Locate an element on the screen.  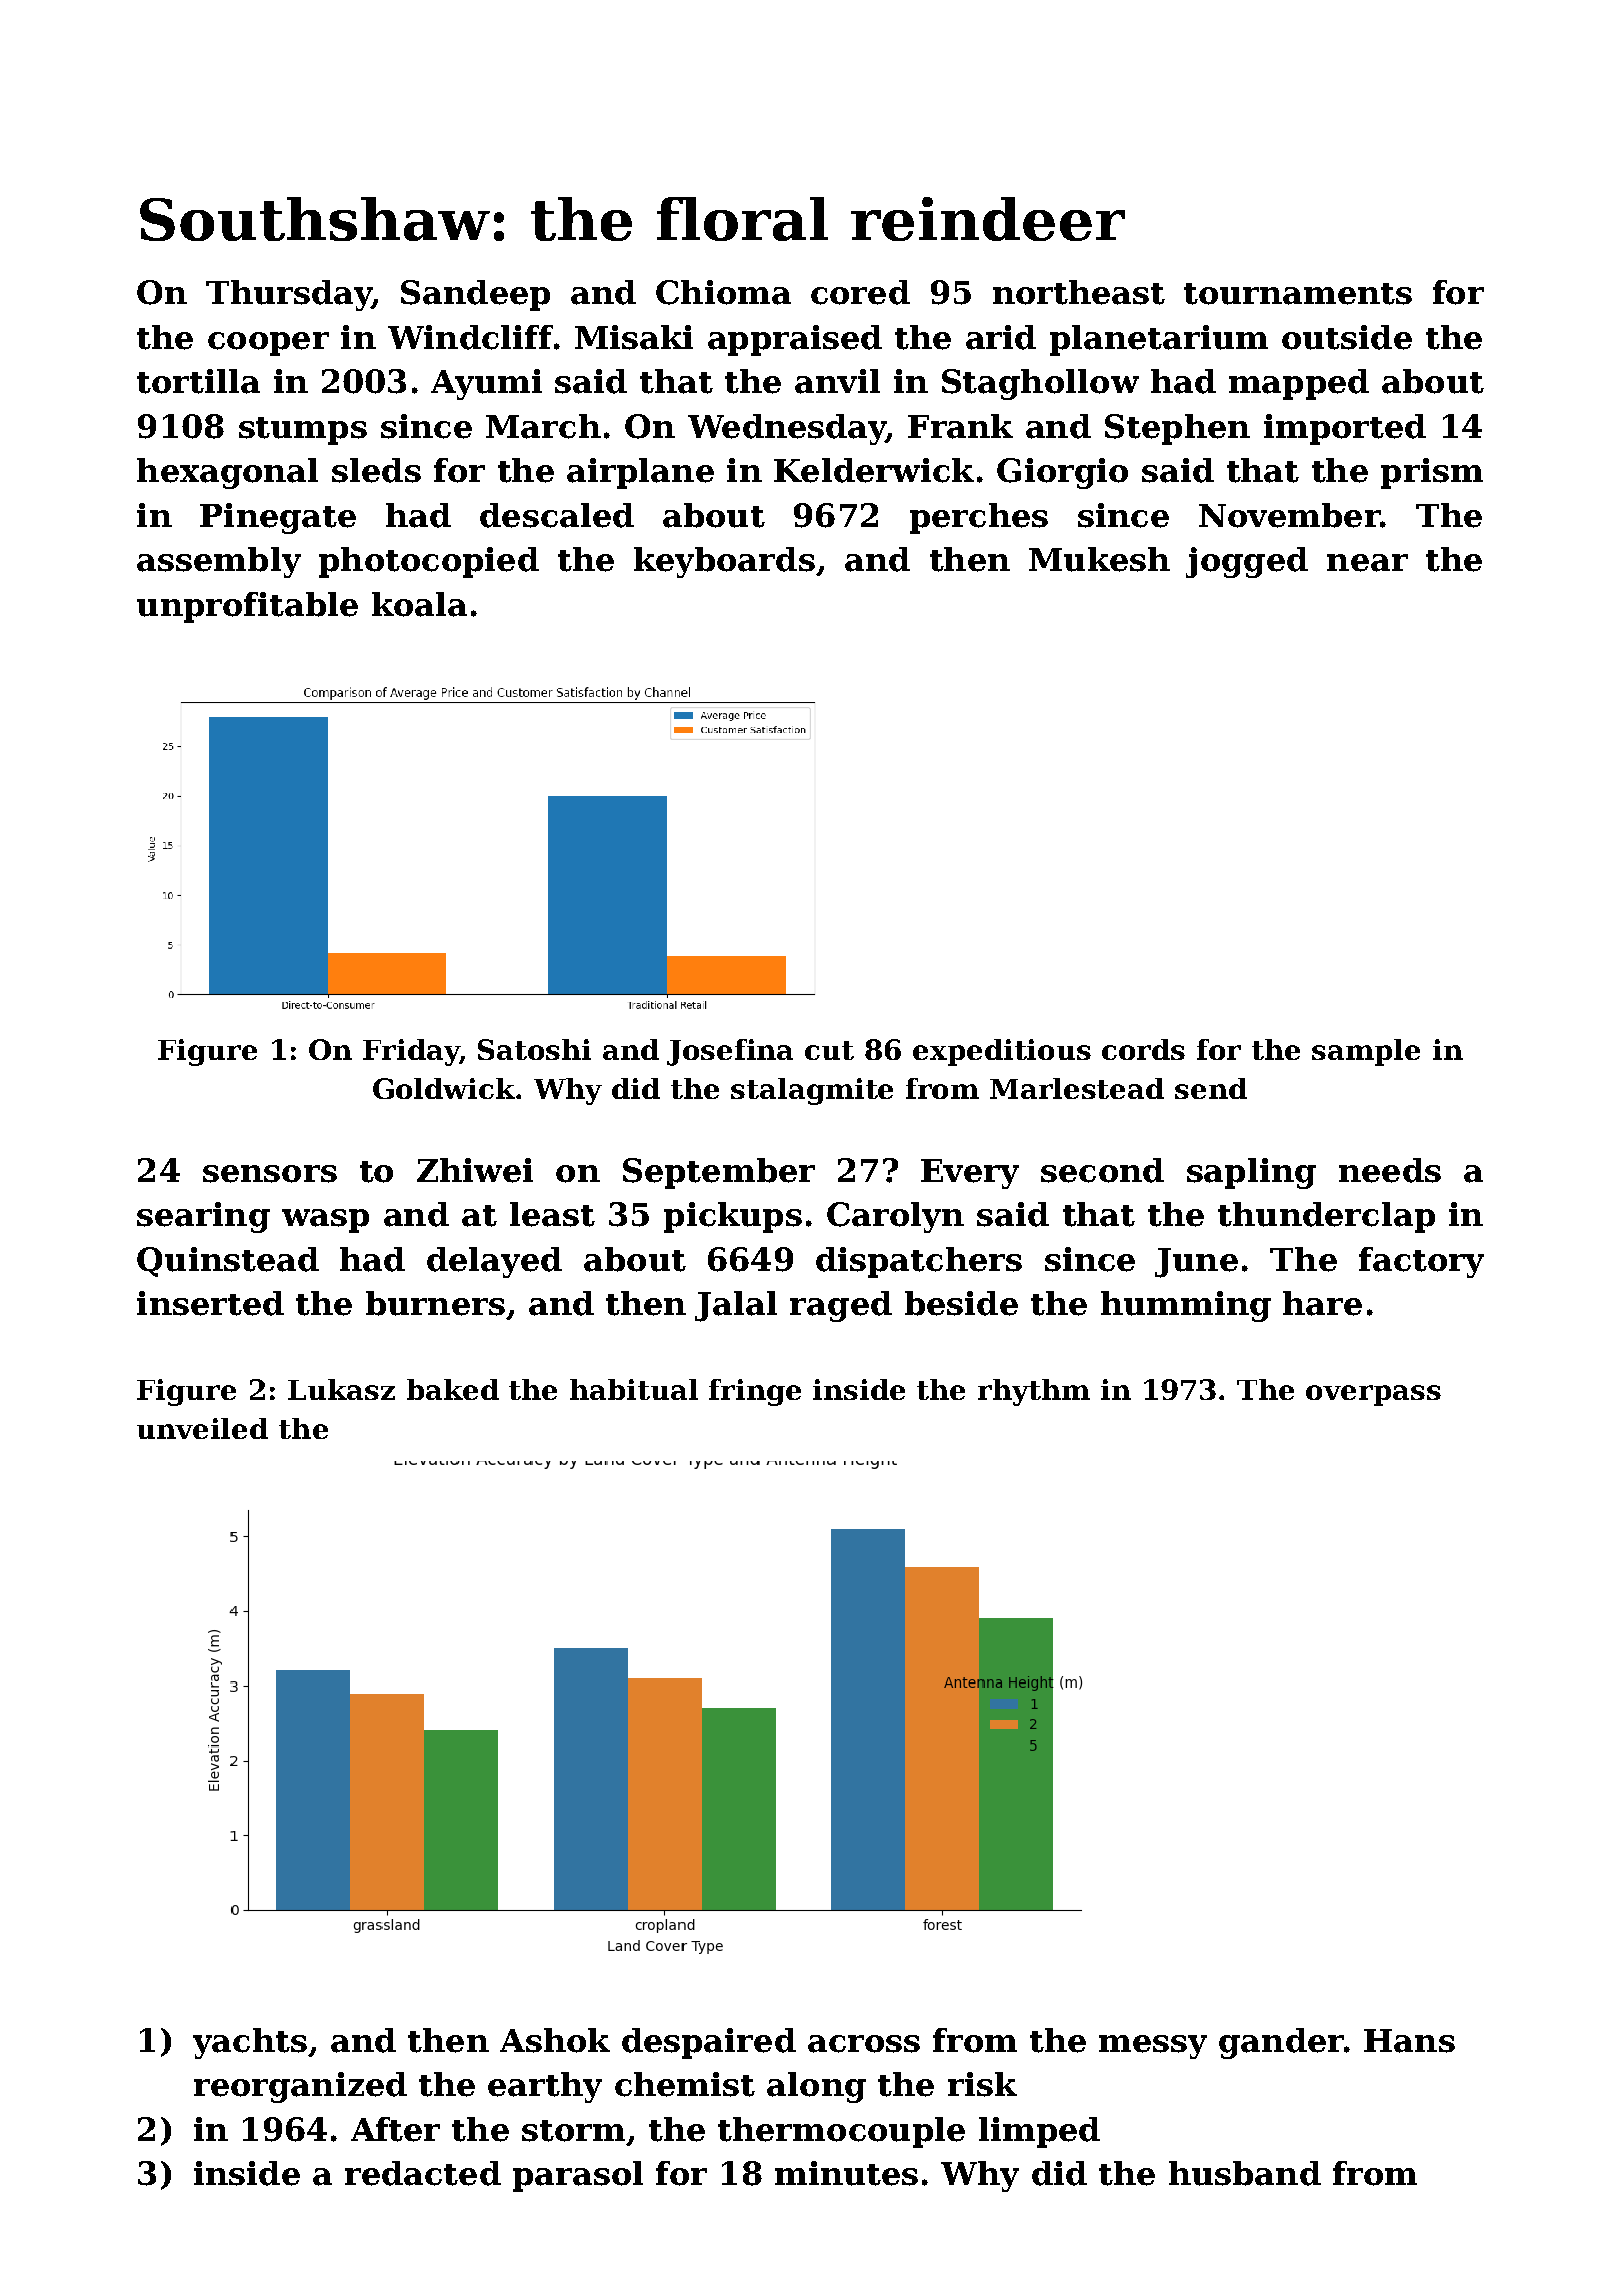
rhythm is located at coordinates (1034, 1392).
